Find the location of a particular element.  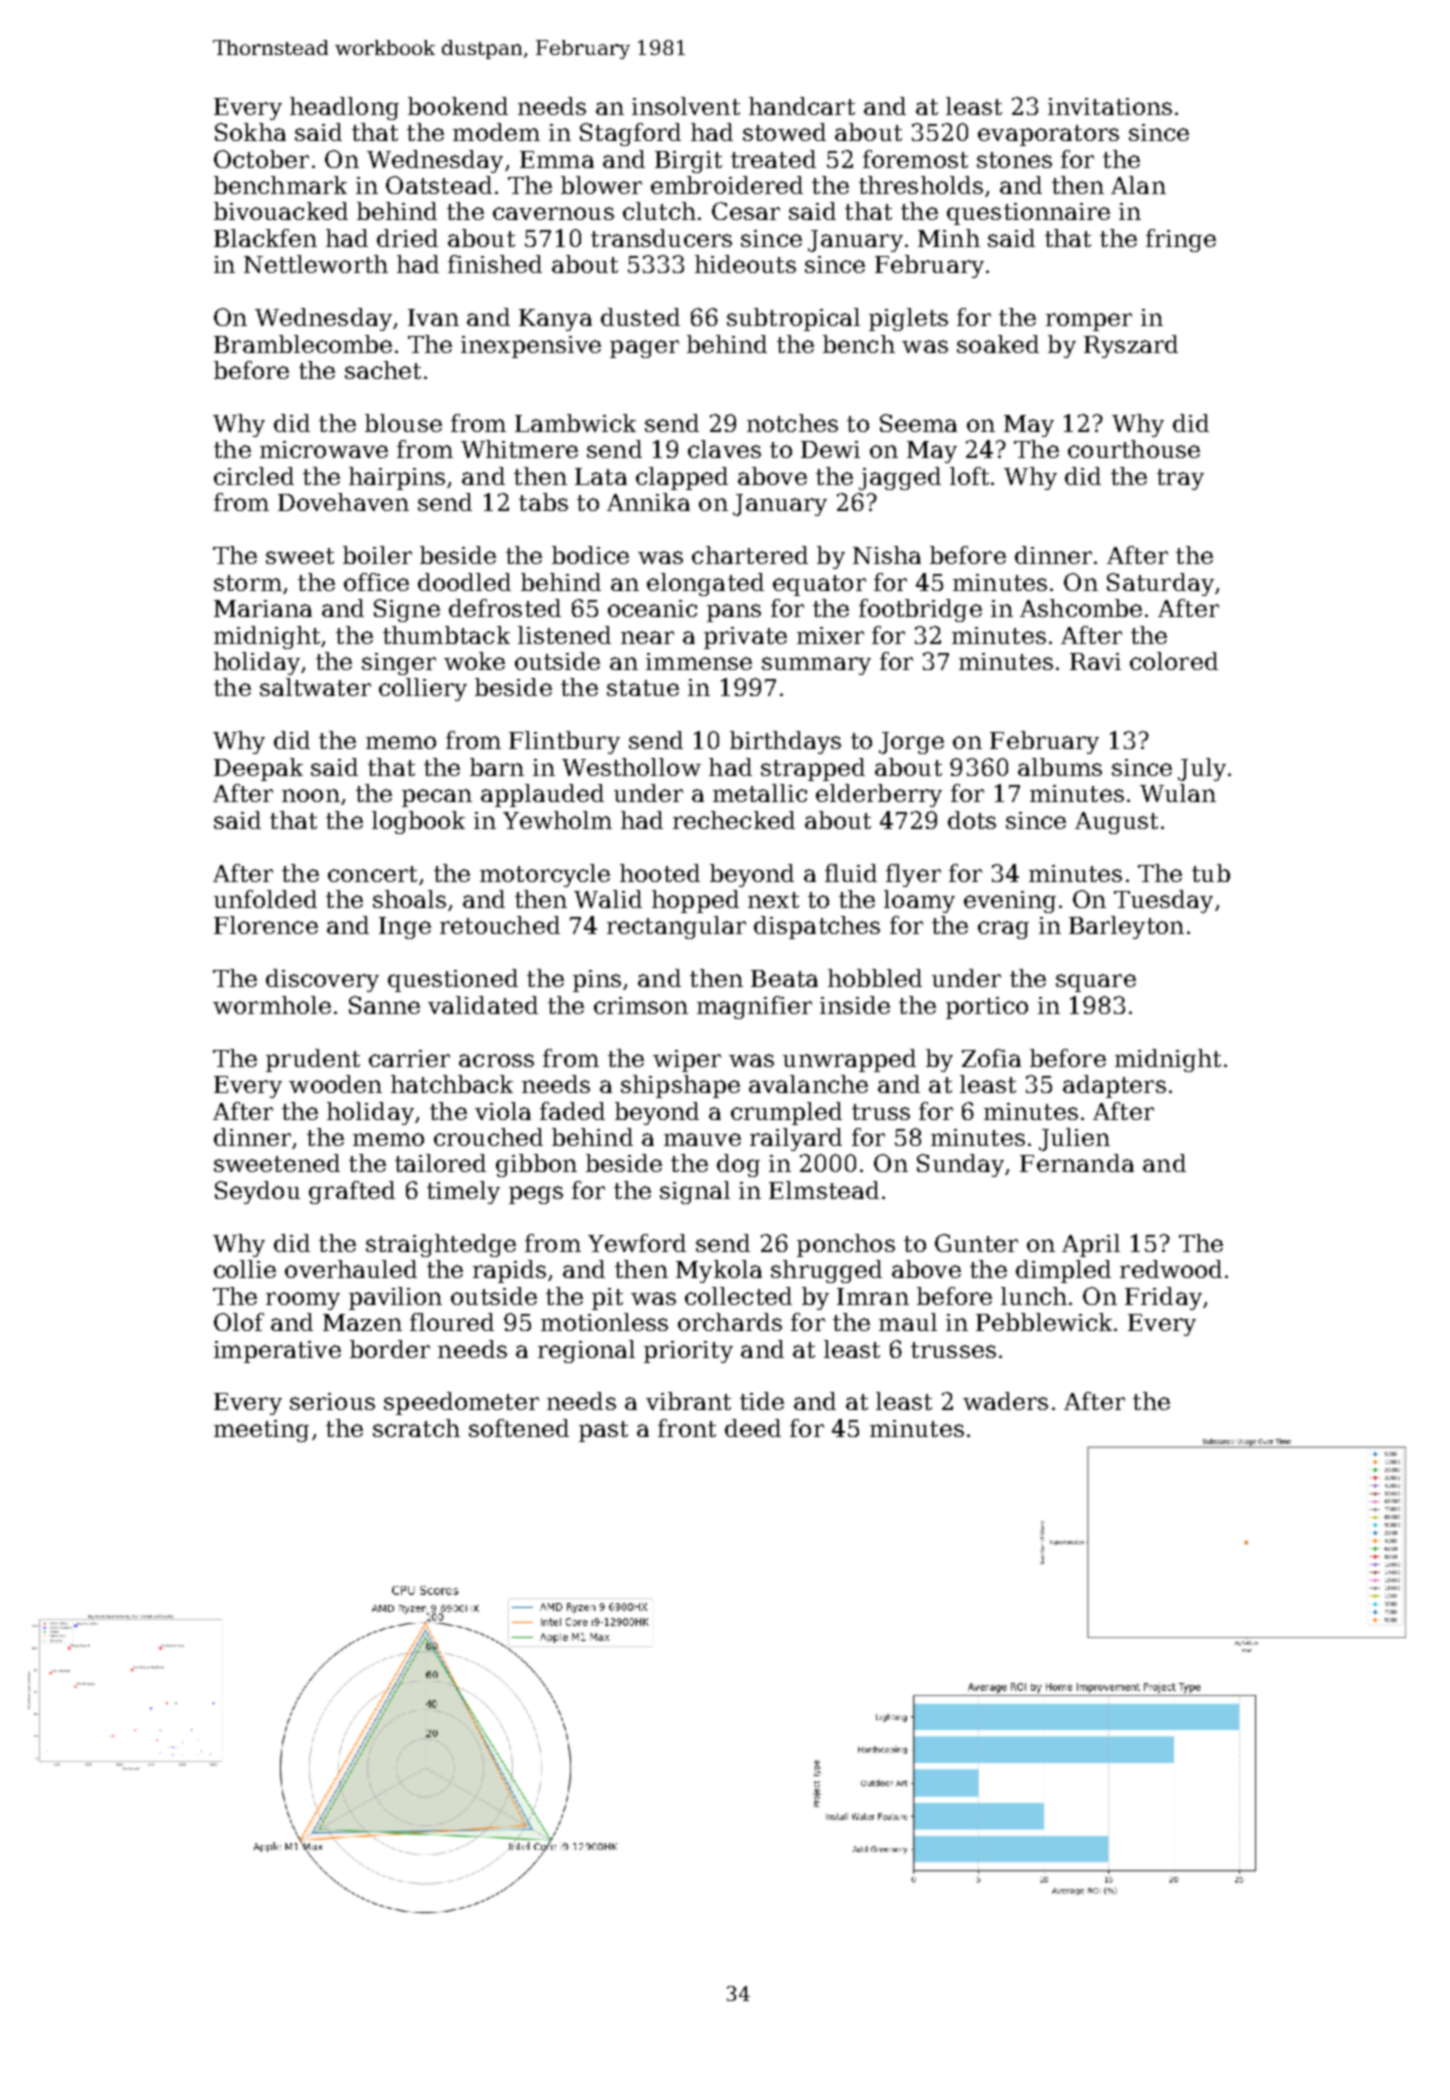

Barleyton is located at coordinates (1126, 927).
